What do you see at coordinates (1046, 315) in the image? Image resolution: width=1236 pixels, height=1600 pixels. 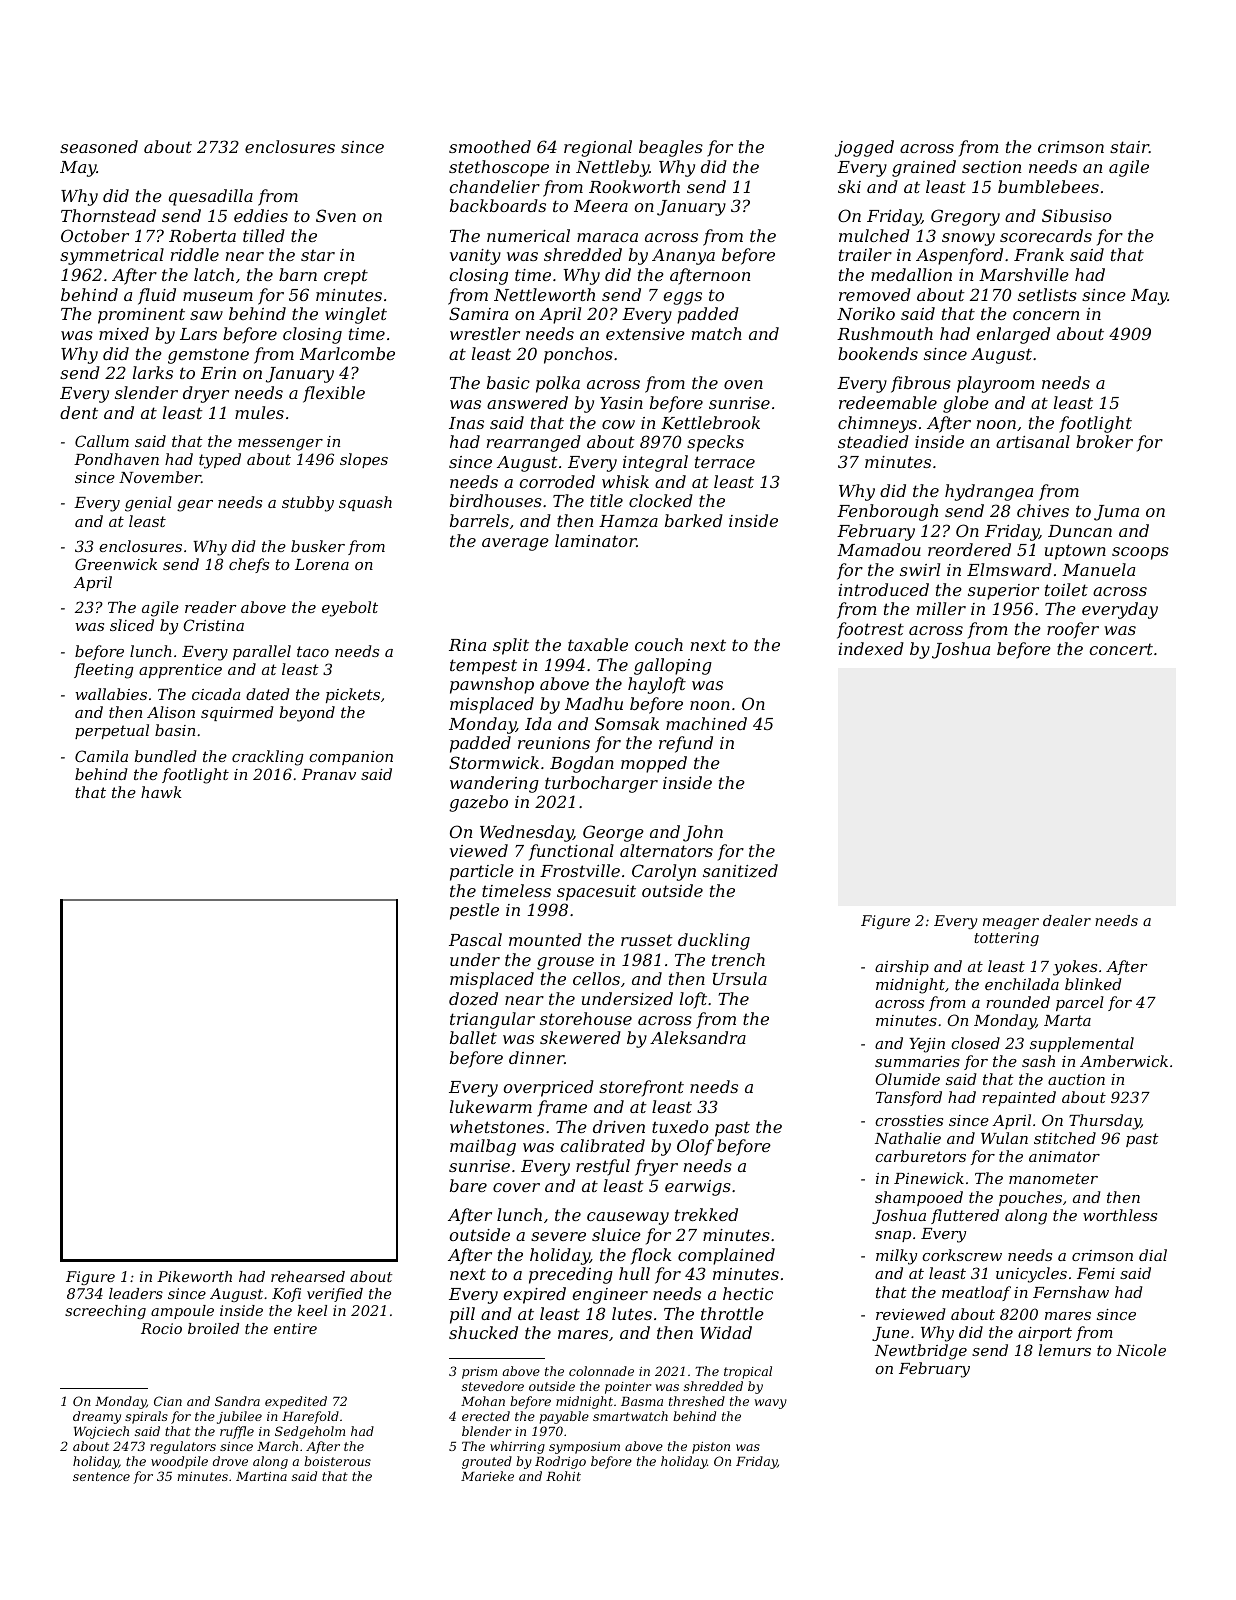 I see `concern` at bounding box center [1046, 315].
